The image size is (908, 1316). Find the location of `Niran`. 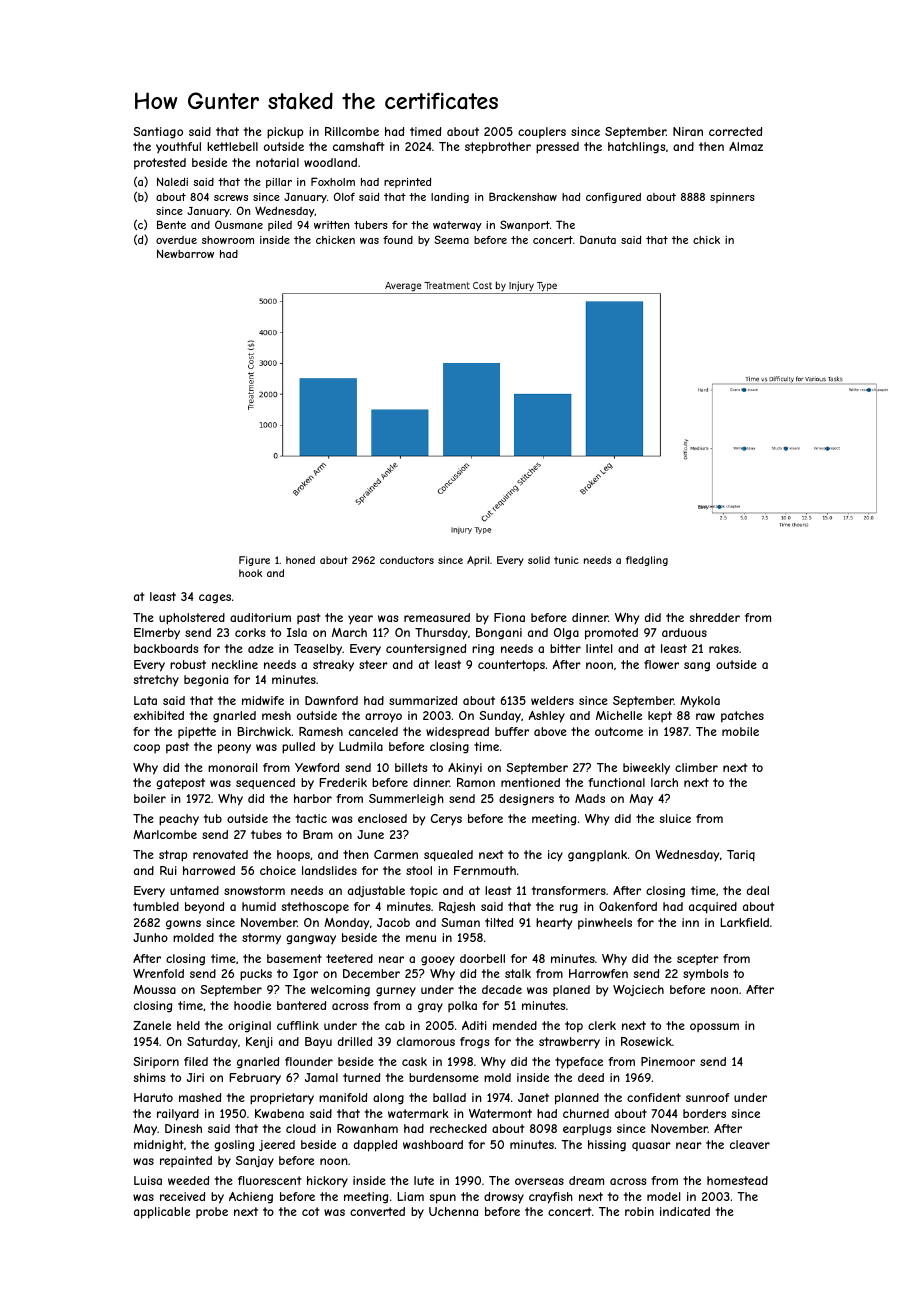

Niran is located at coordinates (688, 131).
